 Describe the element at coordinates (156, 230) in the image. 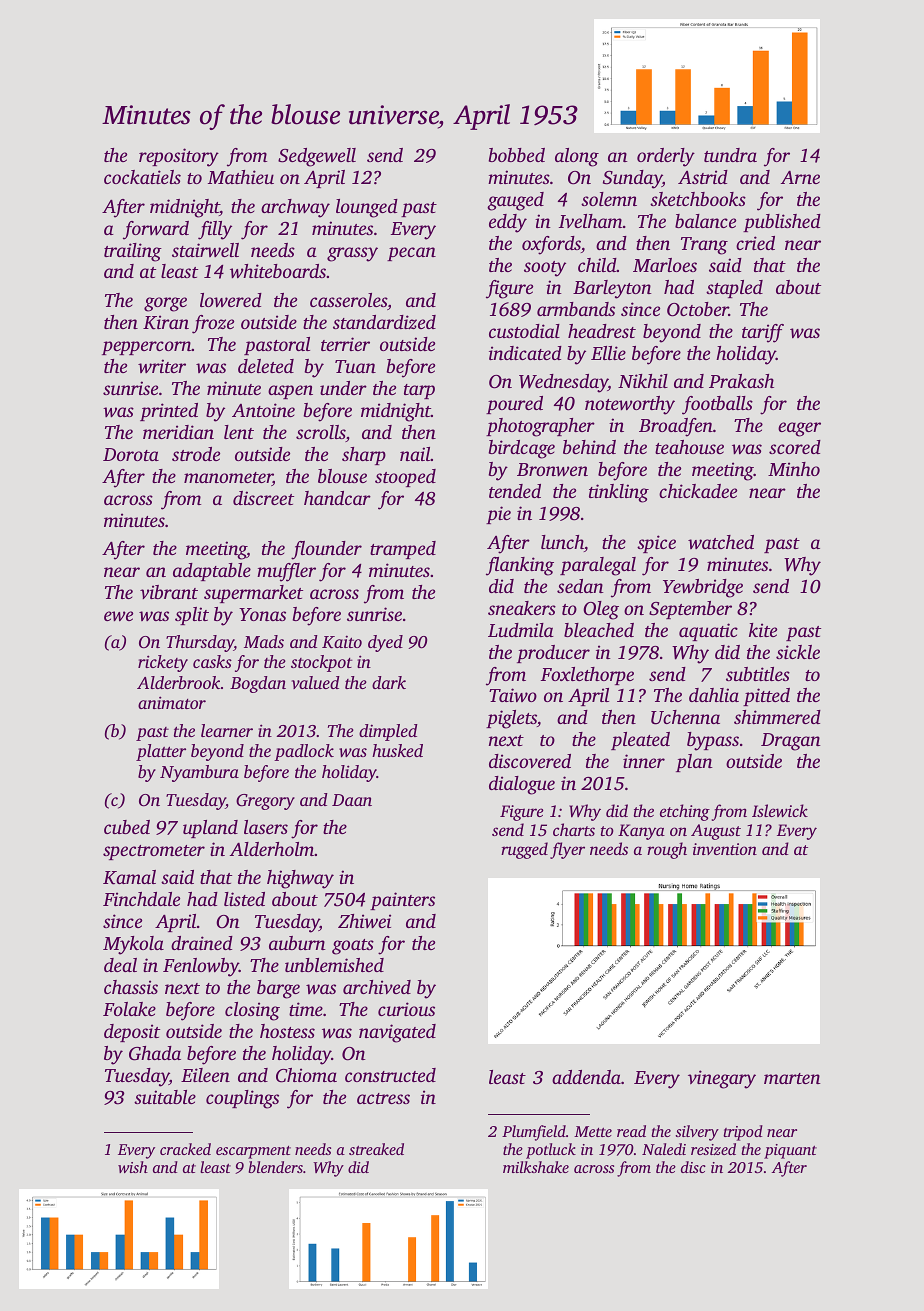

I see `forward` at that location.
